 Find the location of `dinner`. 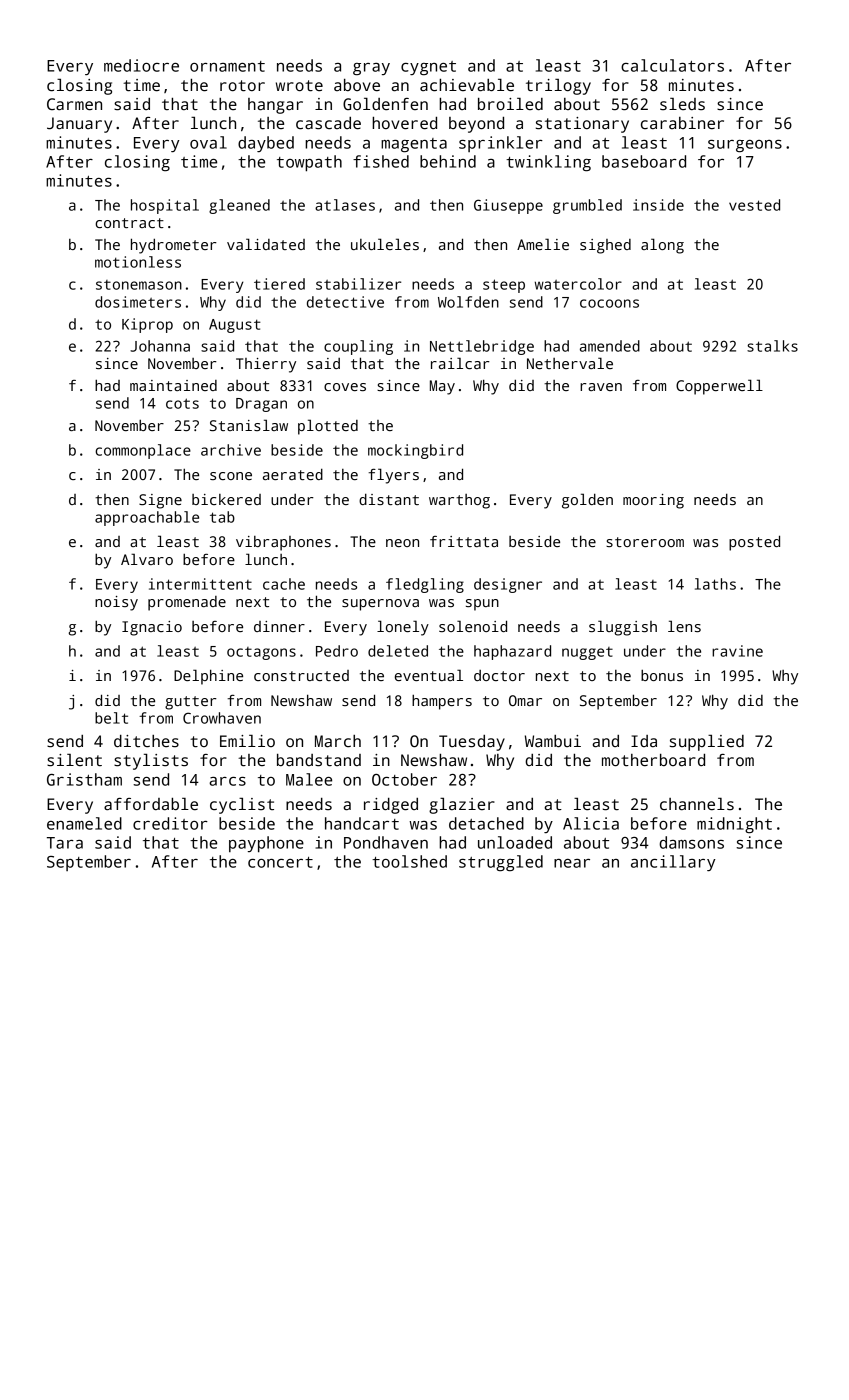

dinner is located at coordinates (279, 626).
